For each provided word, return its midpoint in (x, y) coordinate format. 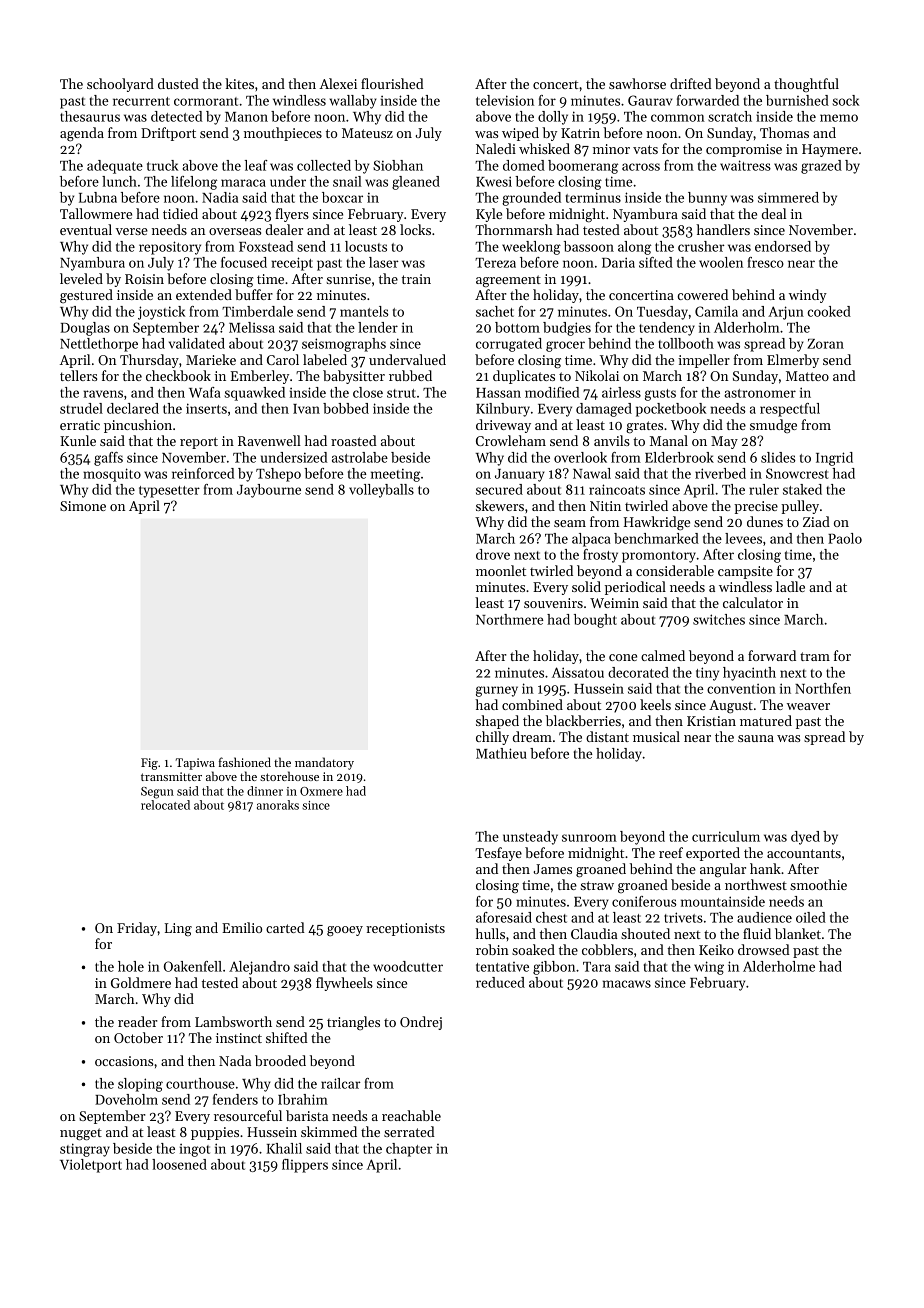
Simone (83, 506)
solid (586, 586)
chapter (409, 1150)
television (505, 100)
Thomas (784, 132)
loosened (179, 1164)
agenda (82, 134)
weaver (808, 706)
